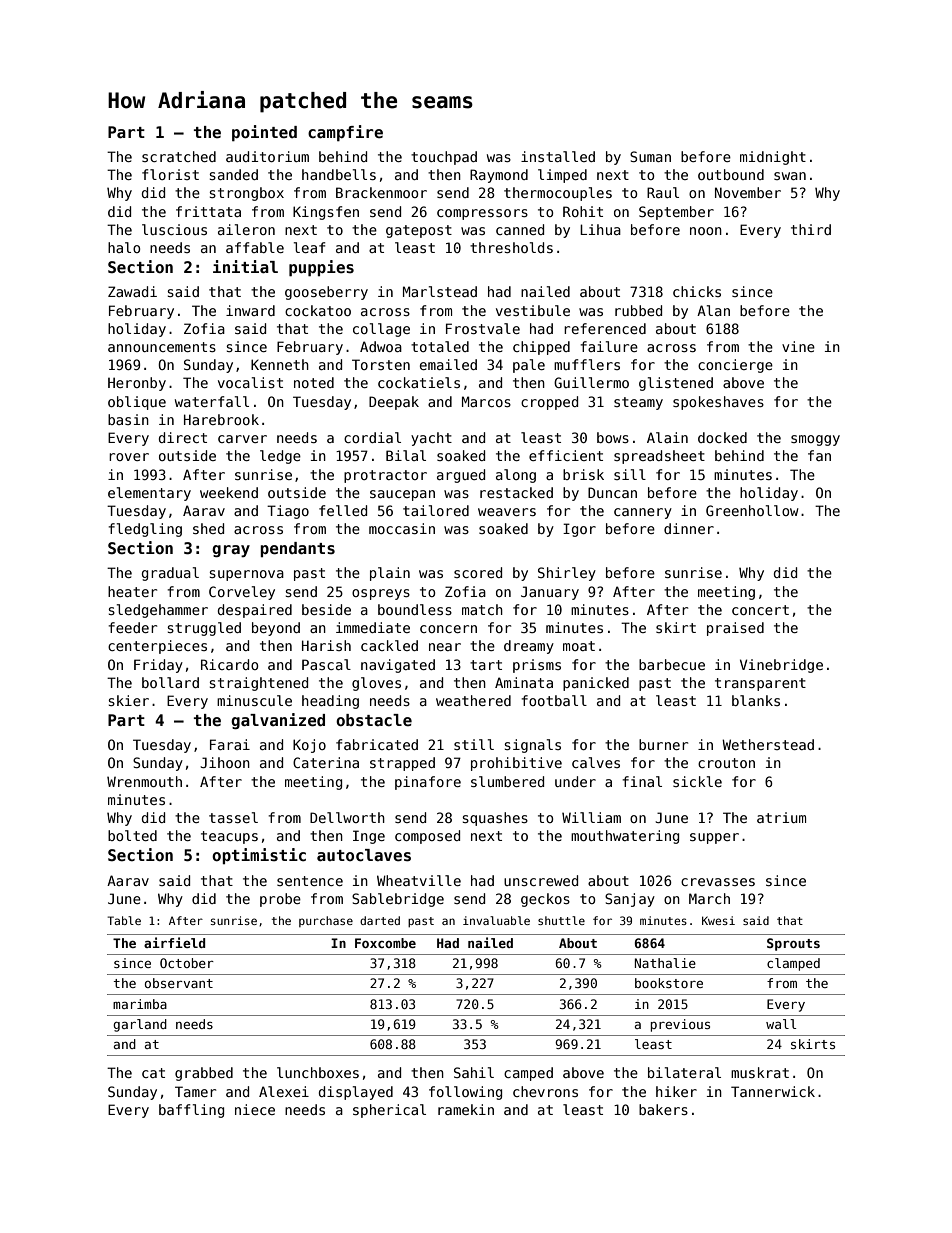  I want to click on shuttle, so click(561, 920).
